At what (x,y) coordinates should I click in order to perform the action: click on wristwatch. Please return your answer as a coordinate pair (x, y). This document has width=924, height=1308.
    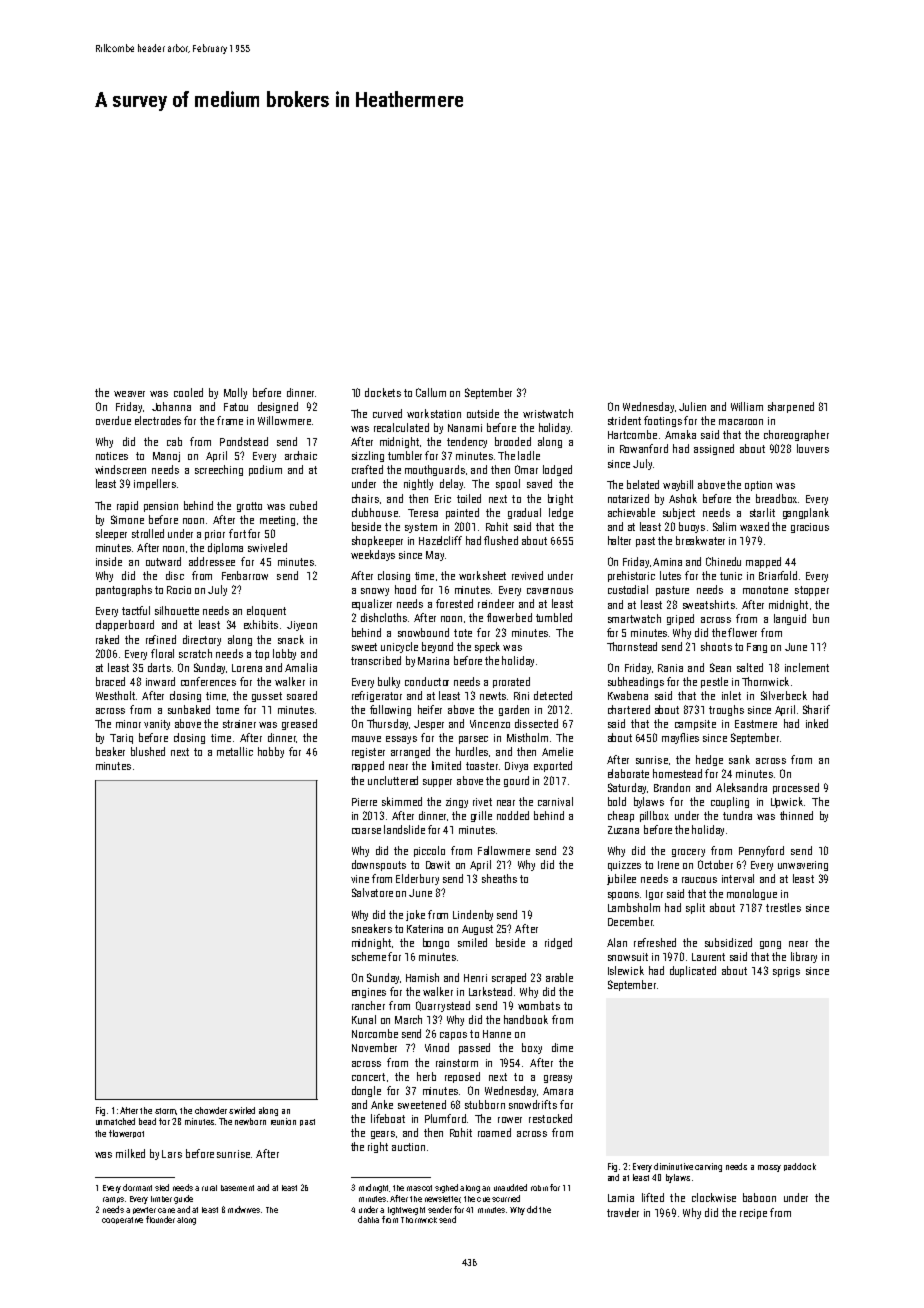
    Looking at the image, I should click on (548, 413).
